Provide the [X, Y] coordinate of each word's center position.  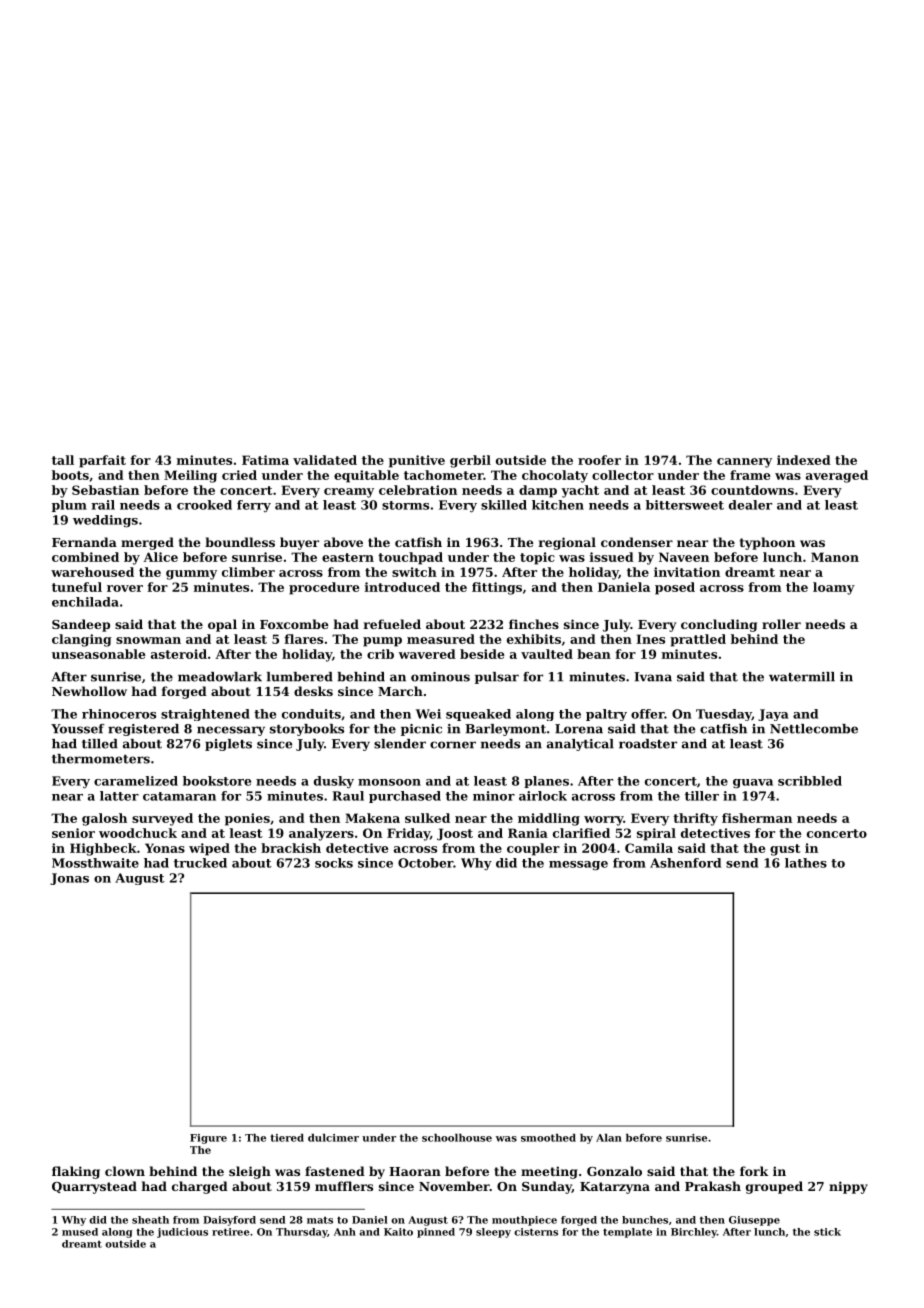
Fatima [265, 460]
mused [80, 1232]
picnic [421, 730]
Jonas [69, 879]
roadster [648, 744]
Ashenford [685, 863]
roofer [599, 460]
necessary [231, 731]
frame [750, 475]
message [578, 865]
